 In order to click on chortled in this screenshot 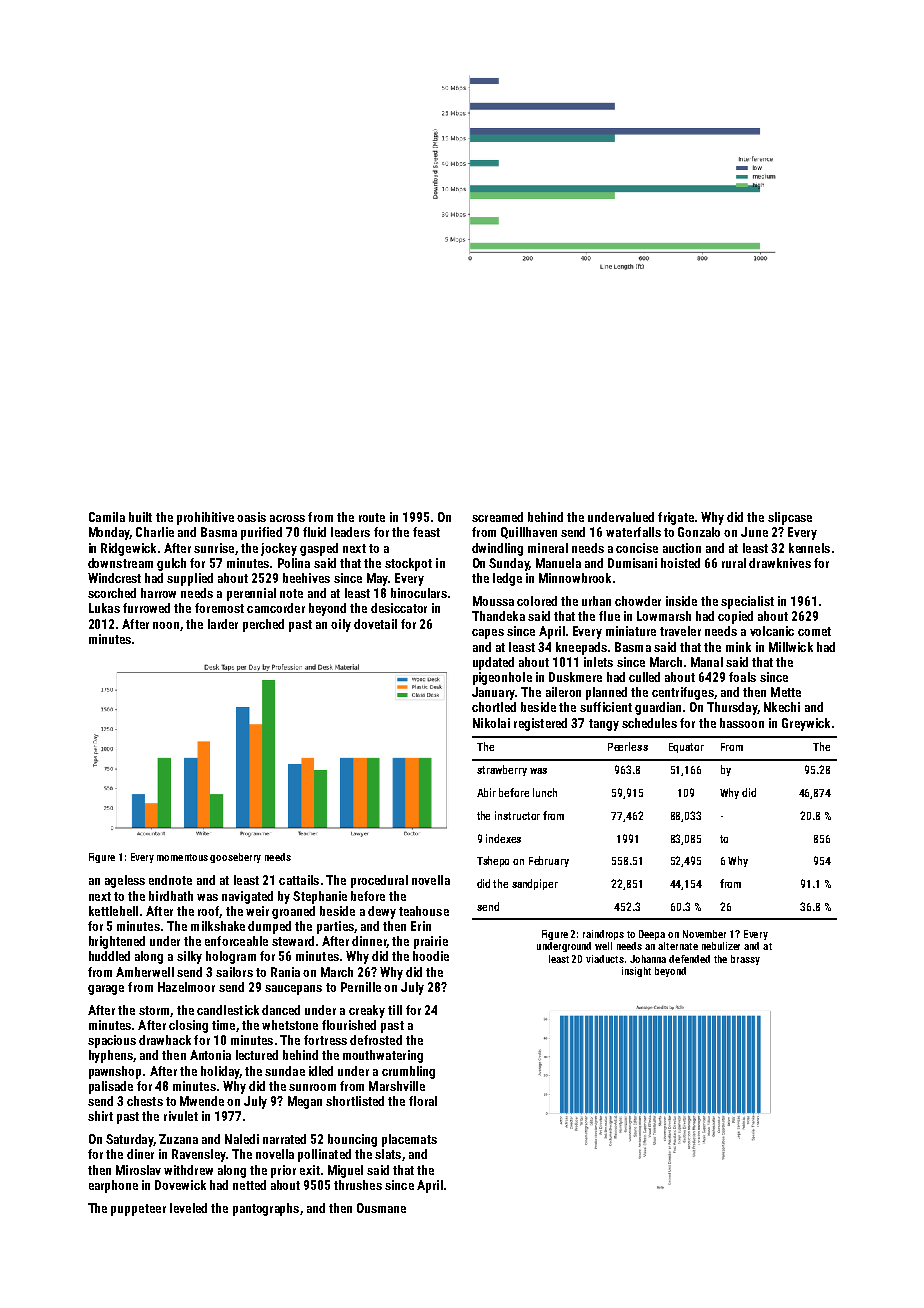, I will do `click(494, 707)`.
